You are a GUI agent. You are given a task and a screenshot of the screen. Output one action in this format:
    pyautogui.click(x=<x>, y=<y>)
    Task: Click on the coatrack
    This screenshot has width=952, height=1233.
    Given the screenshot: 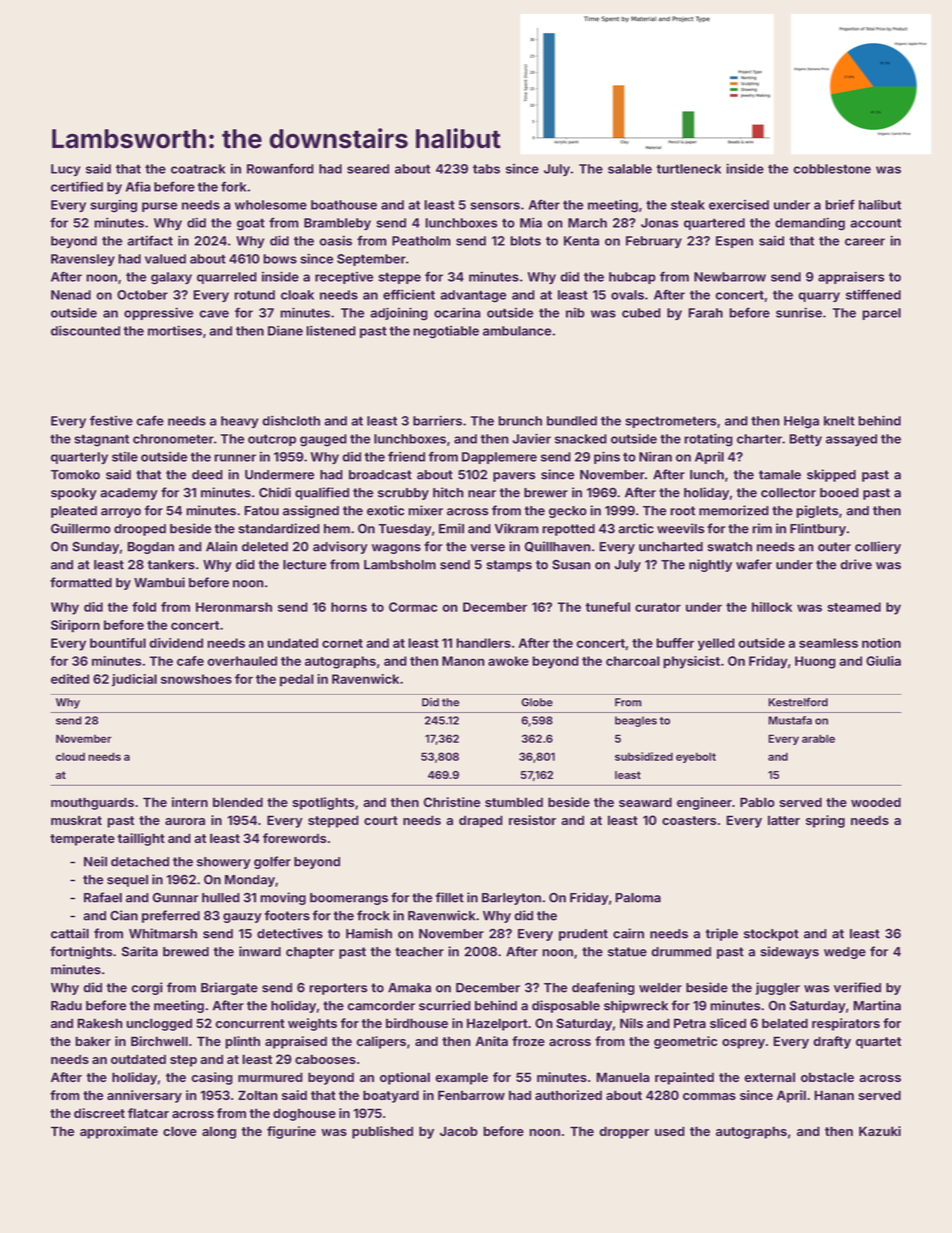 What is the action you would take?
    pyautogui.click(x=198, y=169)
